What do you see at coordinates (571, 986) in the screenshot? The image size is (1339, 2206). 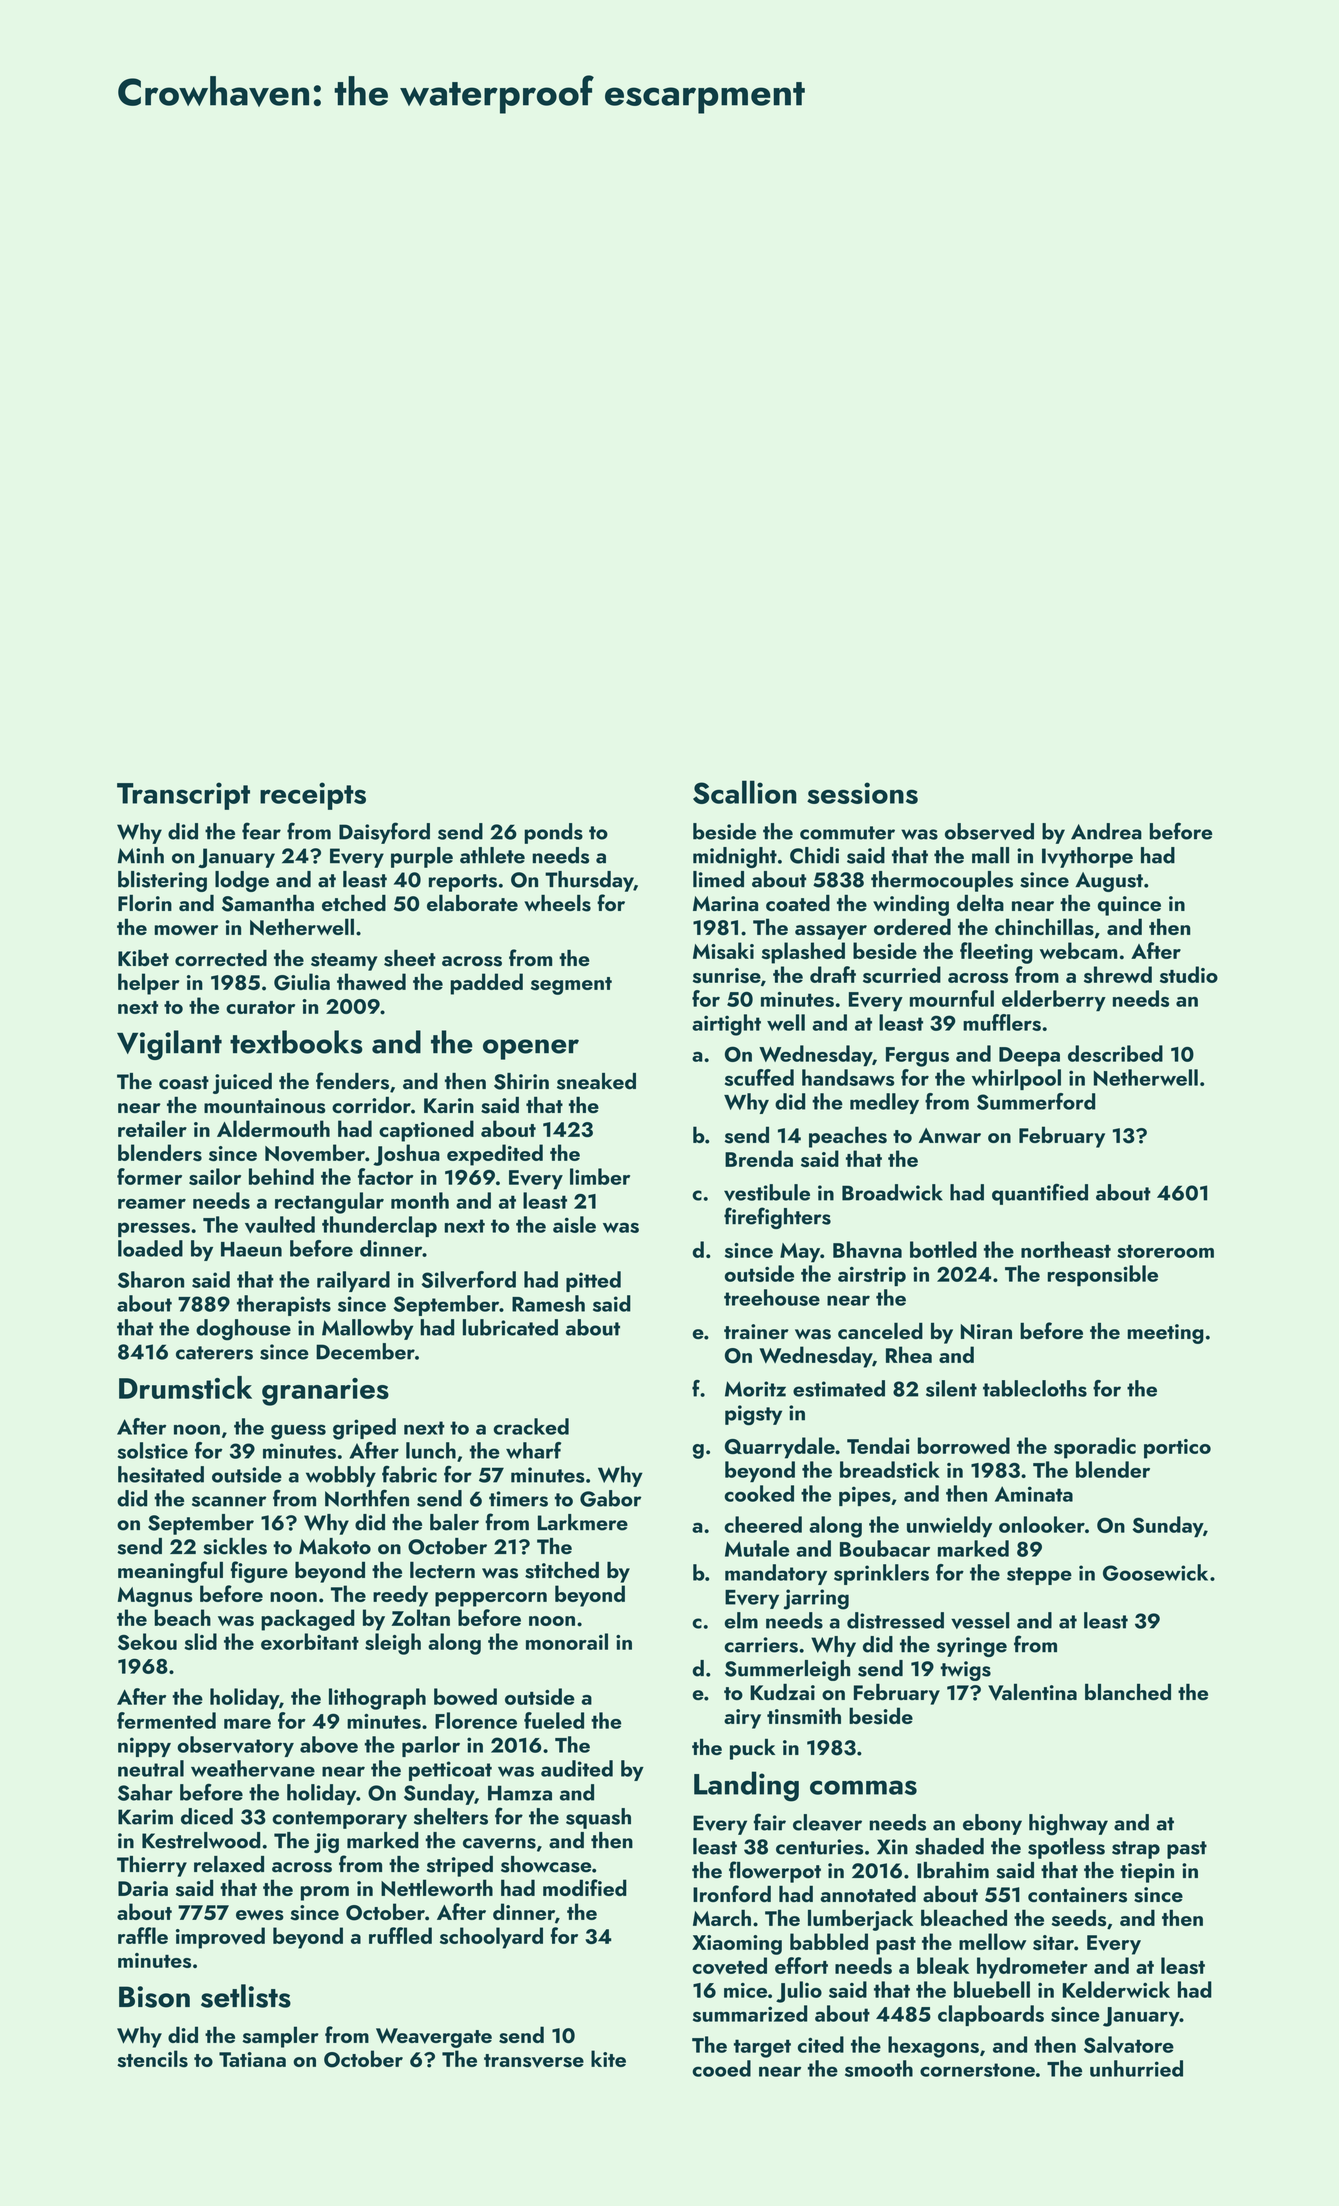 I see `segment` at bounding box center [571, 986].
